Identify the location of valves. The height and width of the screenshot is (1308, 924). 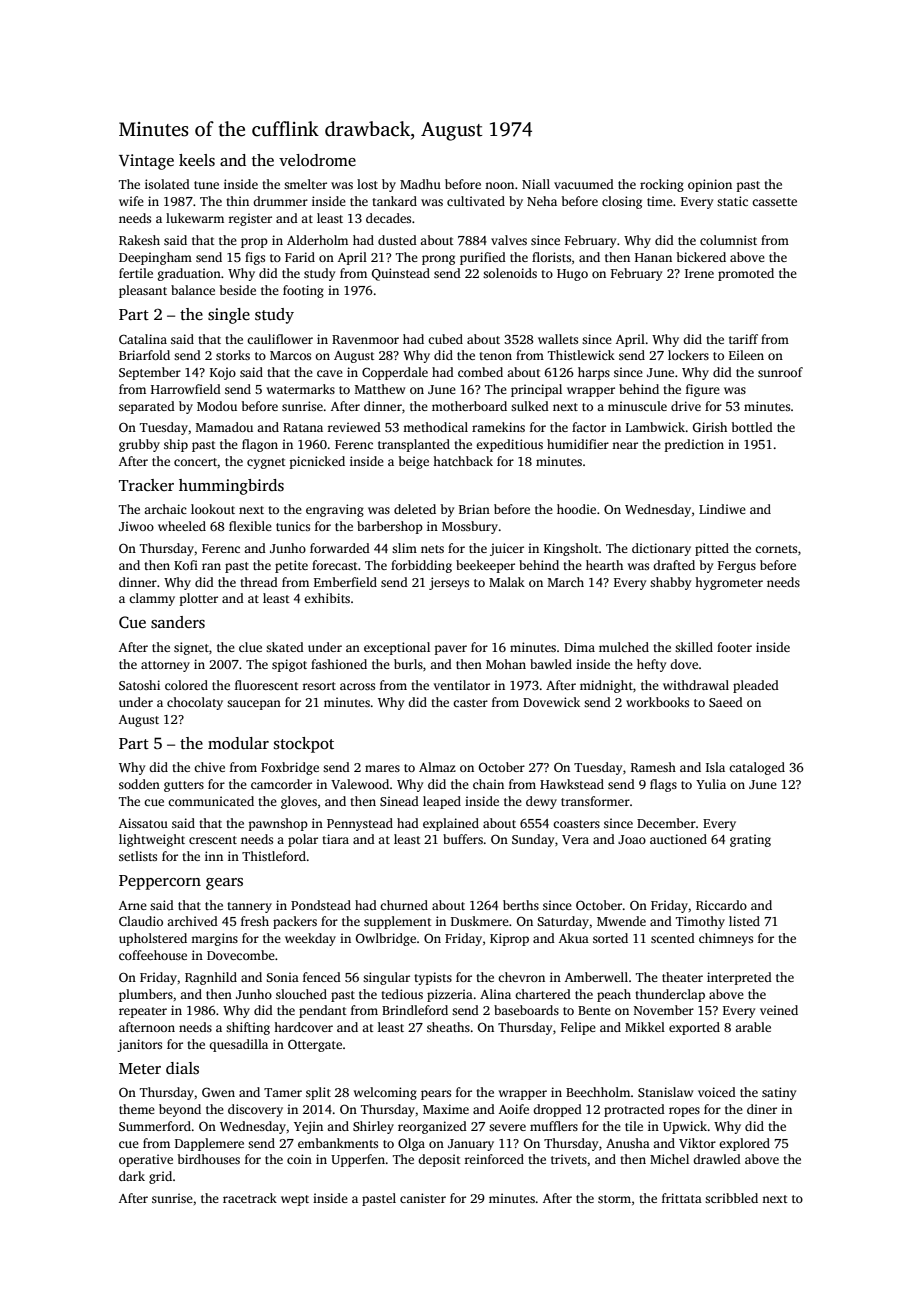
(509, 240).
